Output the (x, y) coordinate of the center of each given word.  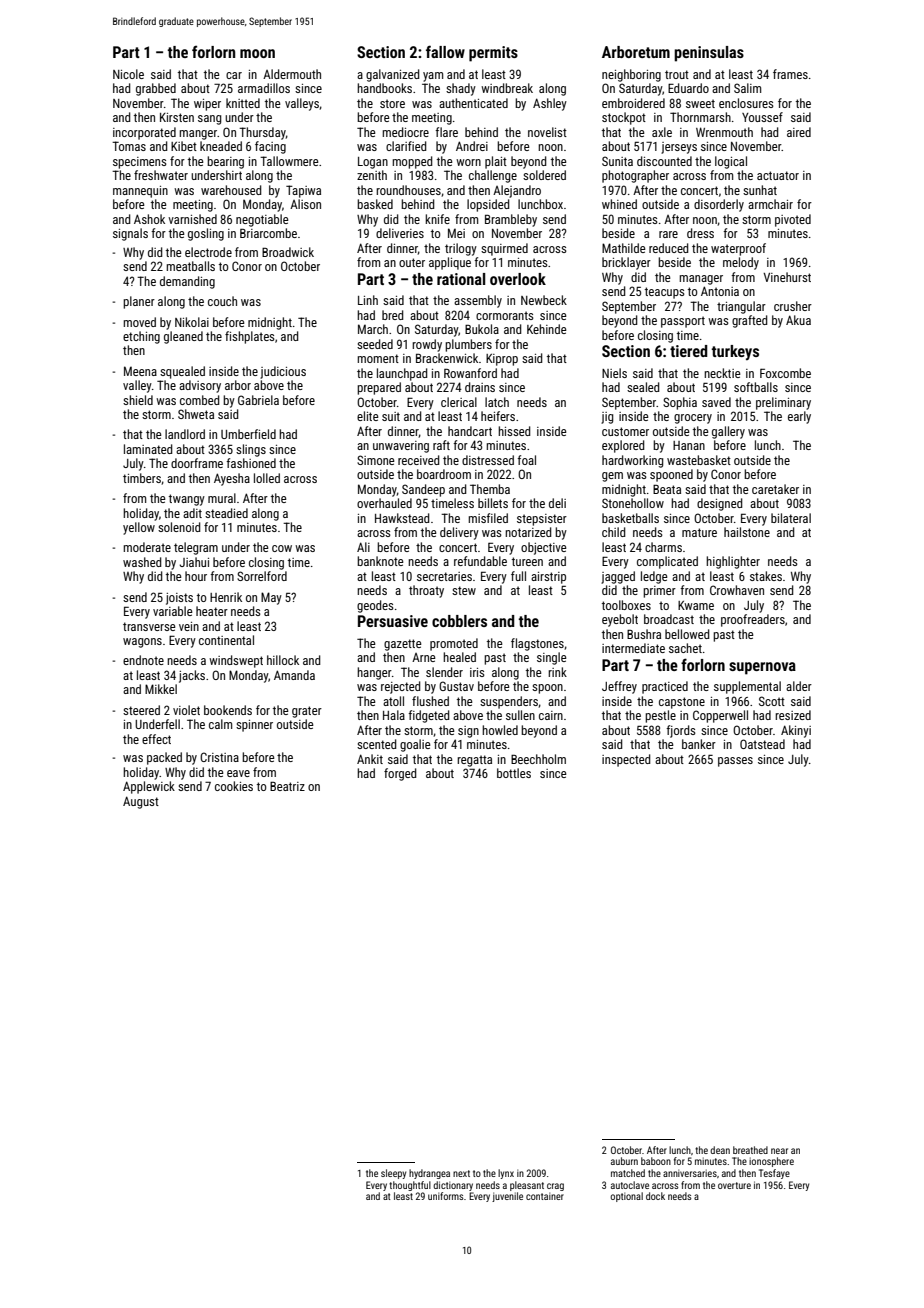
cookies (234, 786)
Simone (376, 460)
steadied (226, 513)
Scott (772, 701)
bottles (514, 773)
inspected (626, 760)
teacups (665, 293)
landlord (185, 434)
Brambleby (511, 220)
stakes (766, 576)
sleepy (393, 1174)
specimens (140, 163)
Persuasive (393, 621)
